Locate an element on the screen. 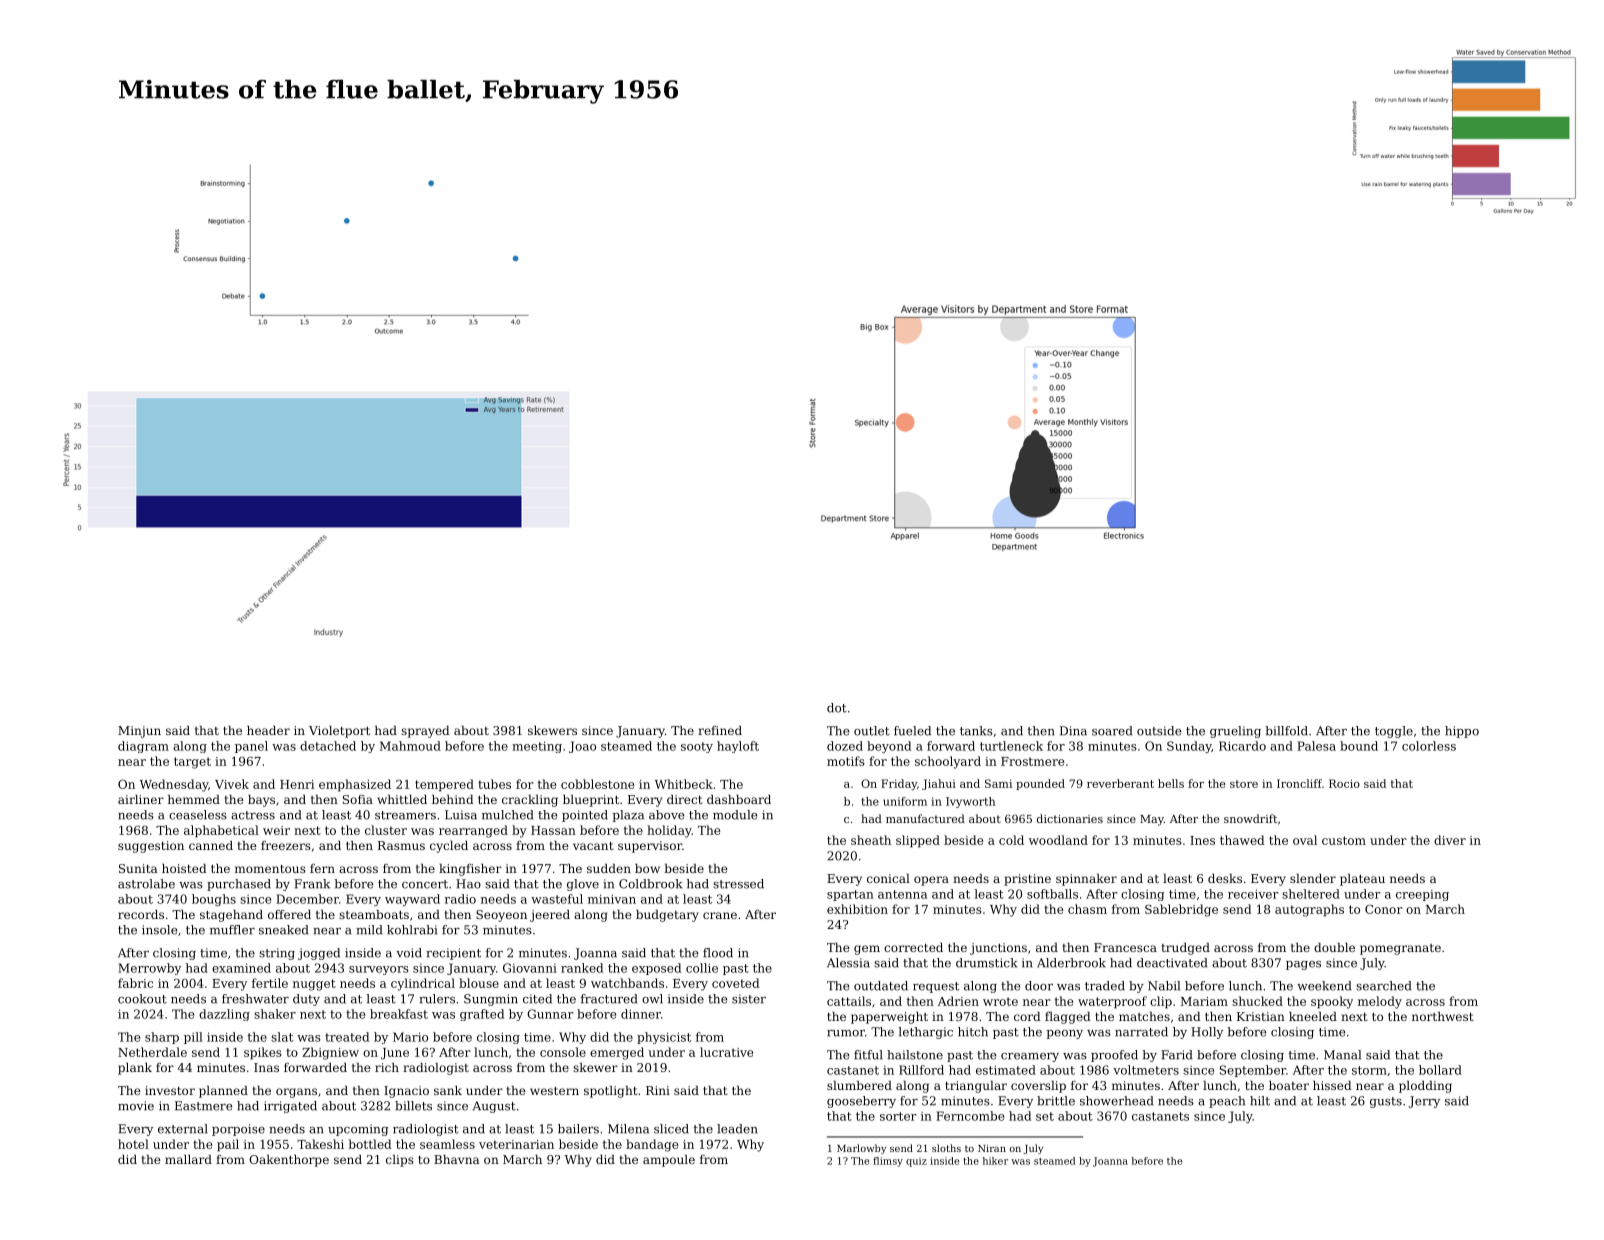 The height and width of the screenshot is (1240, 1604). Farid is located at coordinates (1177, 1055).
